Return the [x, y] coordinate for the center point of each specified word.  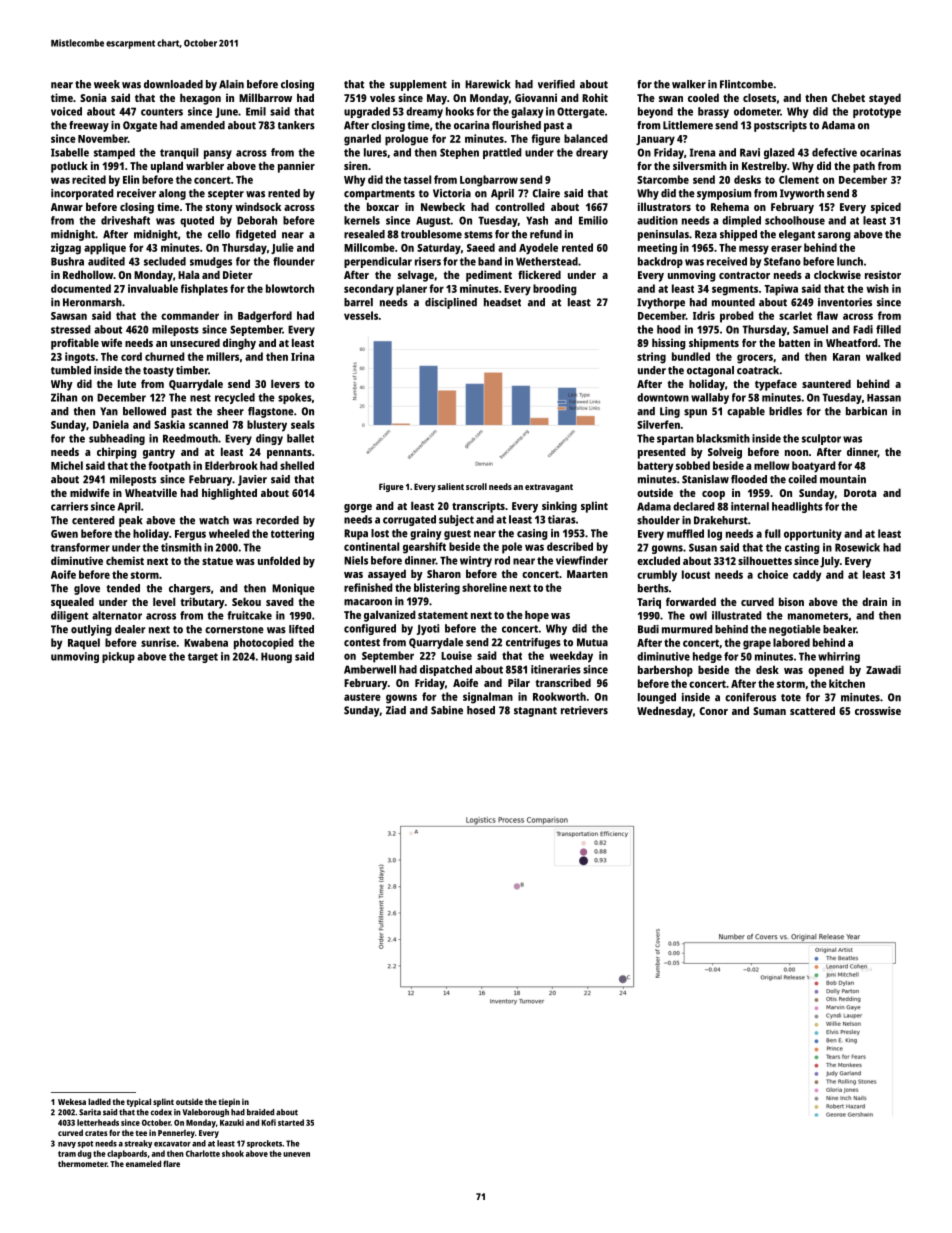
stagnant [535, 712]
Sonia [93, 97]
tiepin [229, 1102]
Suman [769, 711]
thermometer [82, 1163]
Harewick [488, 84]
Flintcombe [746, 84]
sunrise [158, 642]
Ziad [396, 710]
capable [746, 412]
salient [451, 486]
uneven [296, 1154]
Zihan [64, 397]
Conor [714, 711]
